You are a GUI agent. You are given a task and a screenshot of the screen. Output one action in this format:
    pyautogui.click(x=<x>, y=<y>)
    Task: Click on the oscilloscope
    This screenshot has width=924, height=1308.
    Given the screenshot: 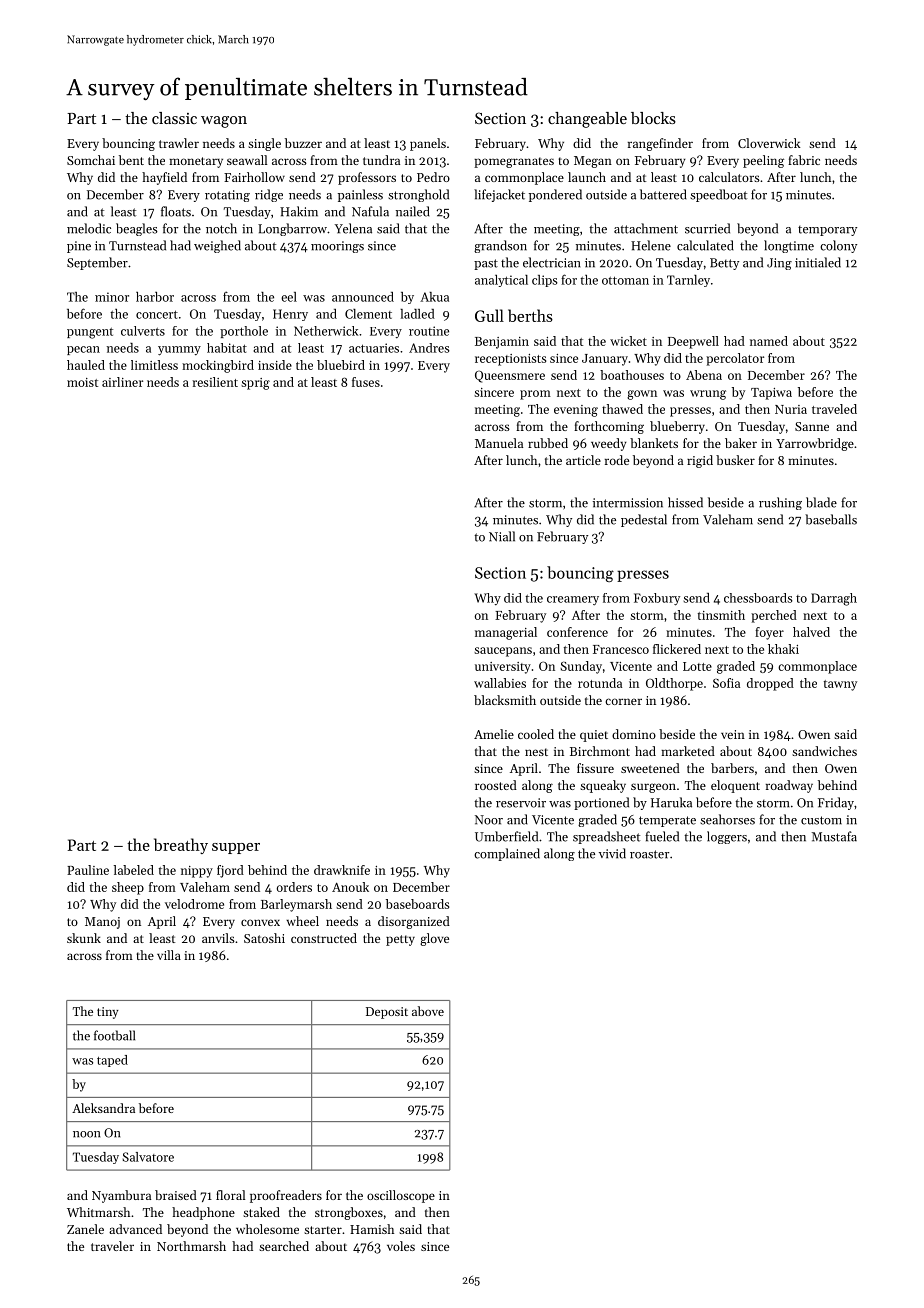 What is the action you would take?
    pyautogui.click(x=401, y=1196)
